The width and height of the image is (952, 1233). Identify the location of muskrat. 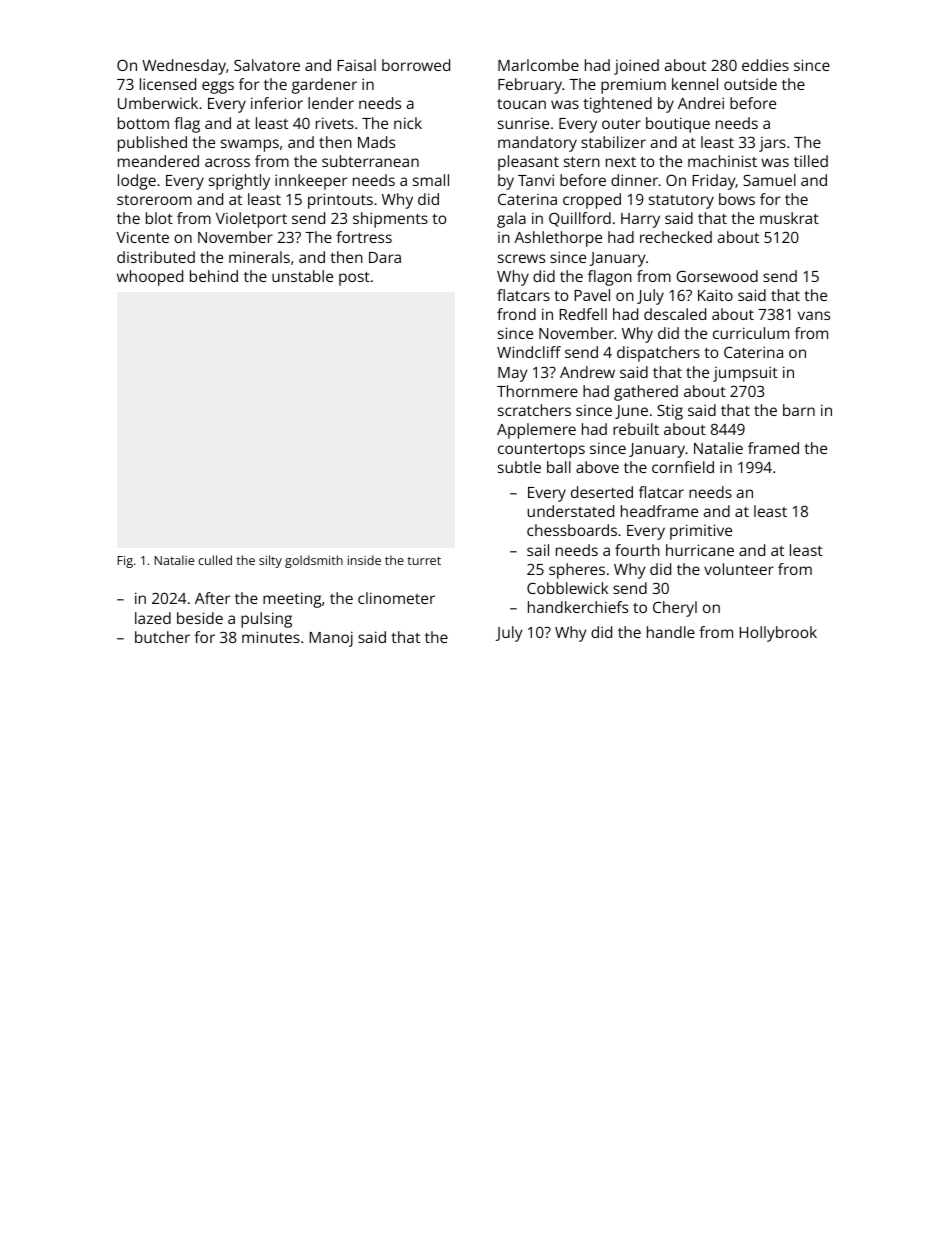
(789, 218).
